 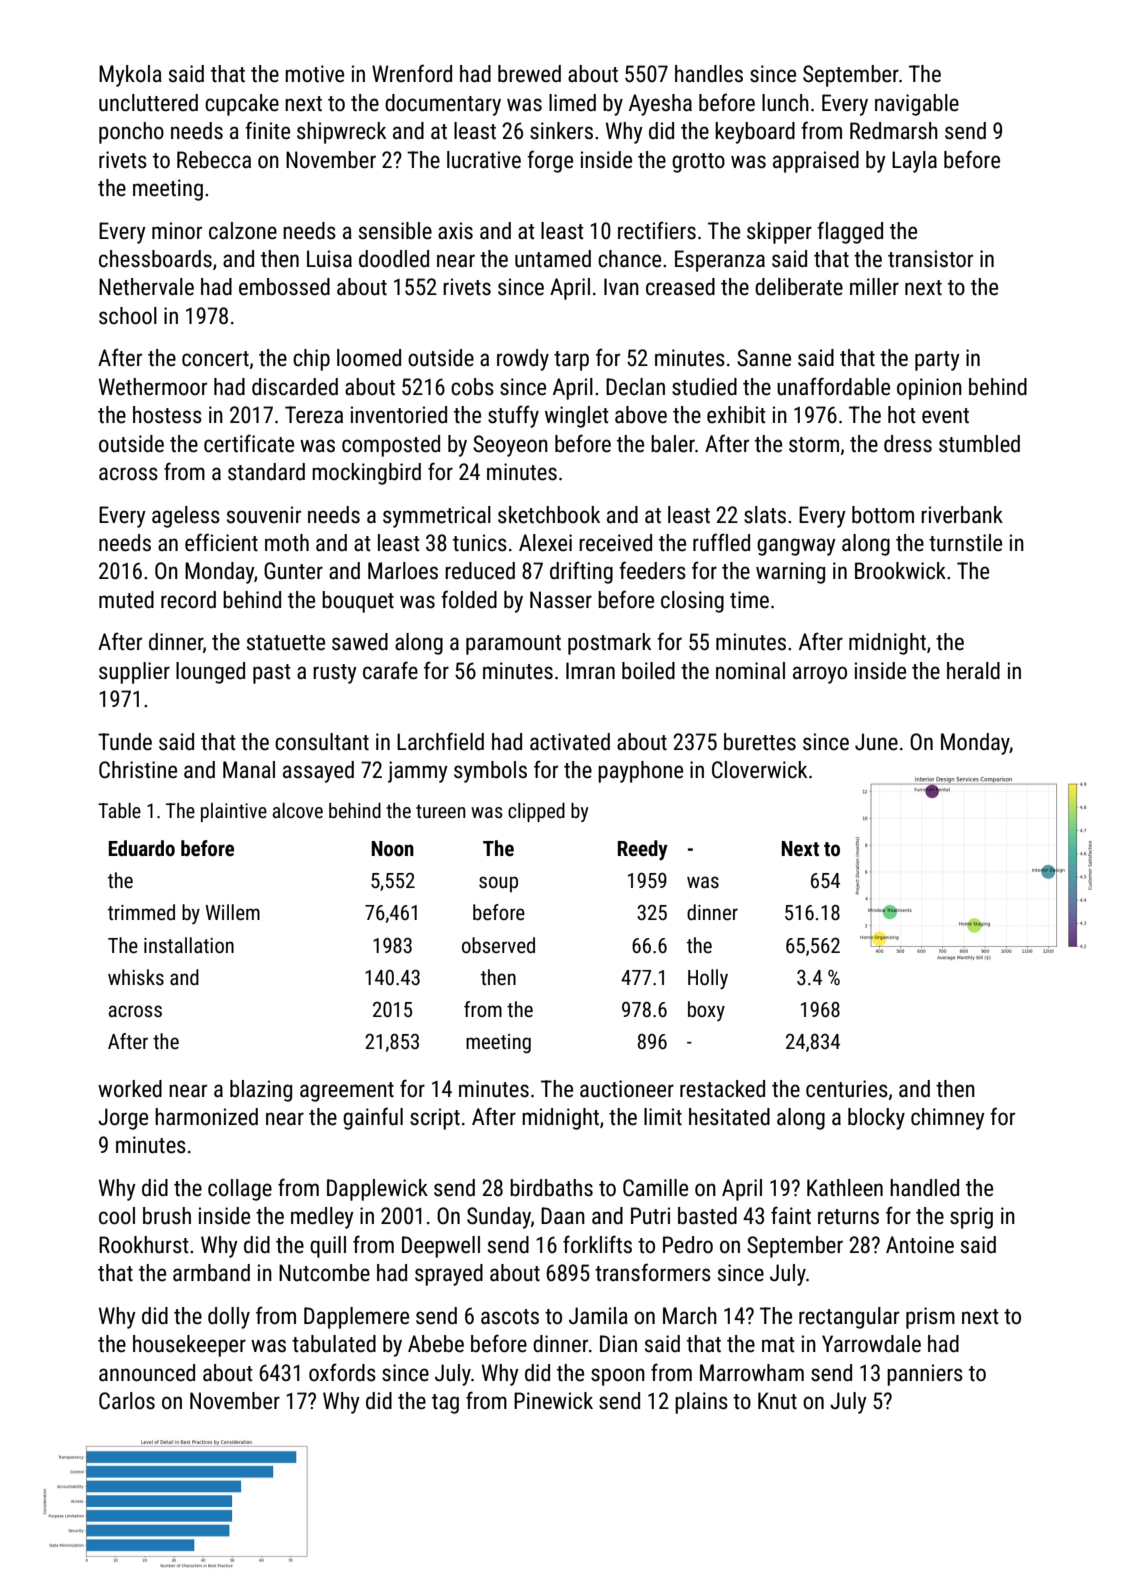 What do you see at coordinates (673, 444) in the image?
I see `baler` at bounding box center [673, 444].
